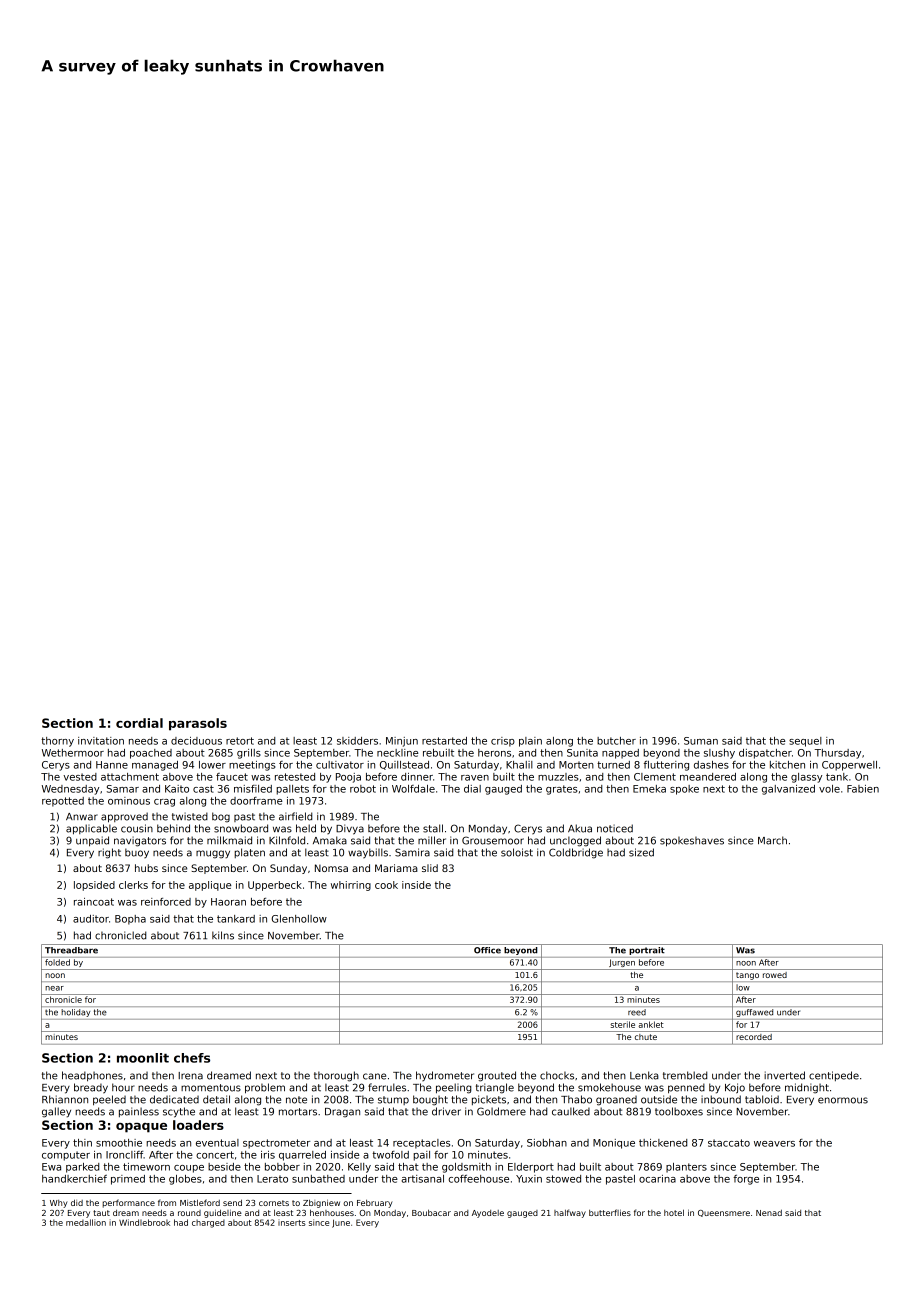 The height and width of the document is (1308, 924). I want to click on thickened, so click(663, 1143).
